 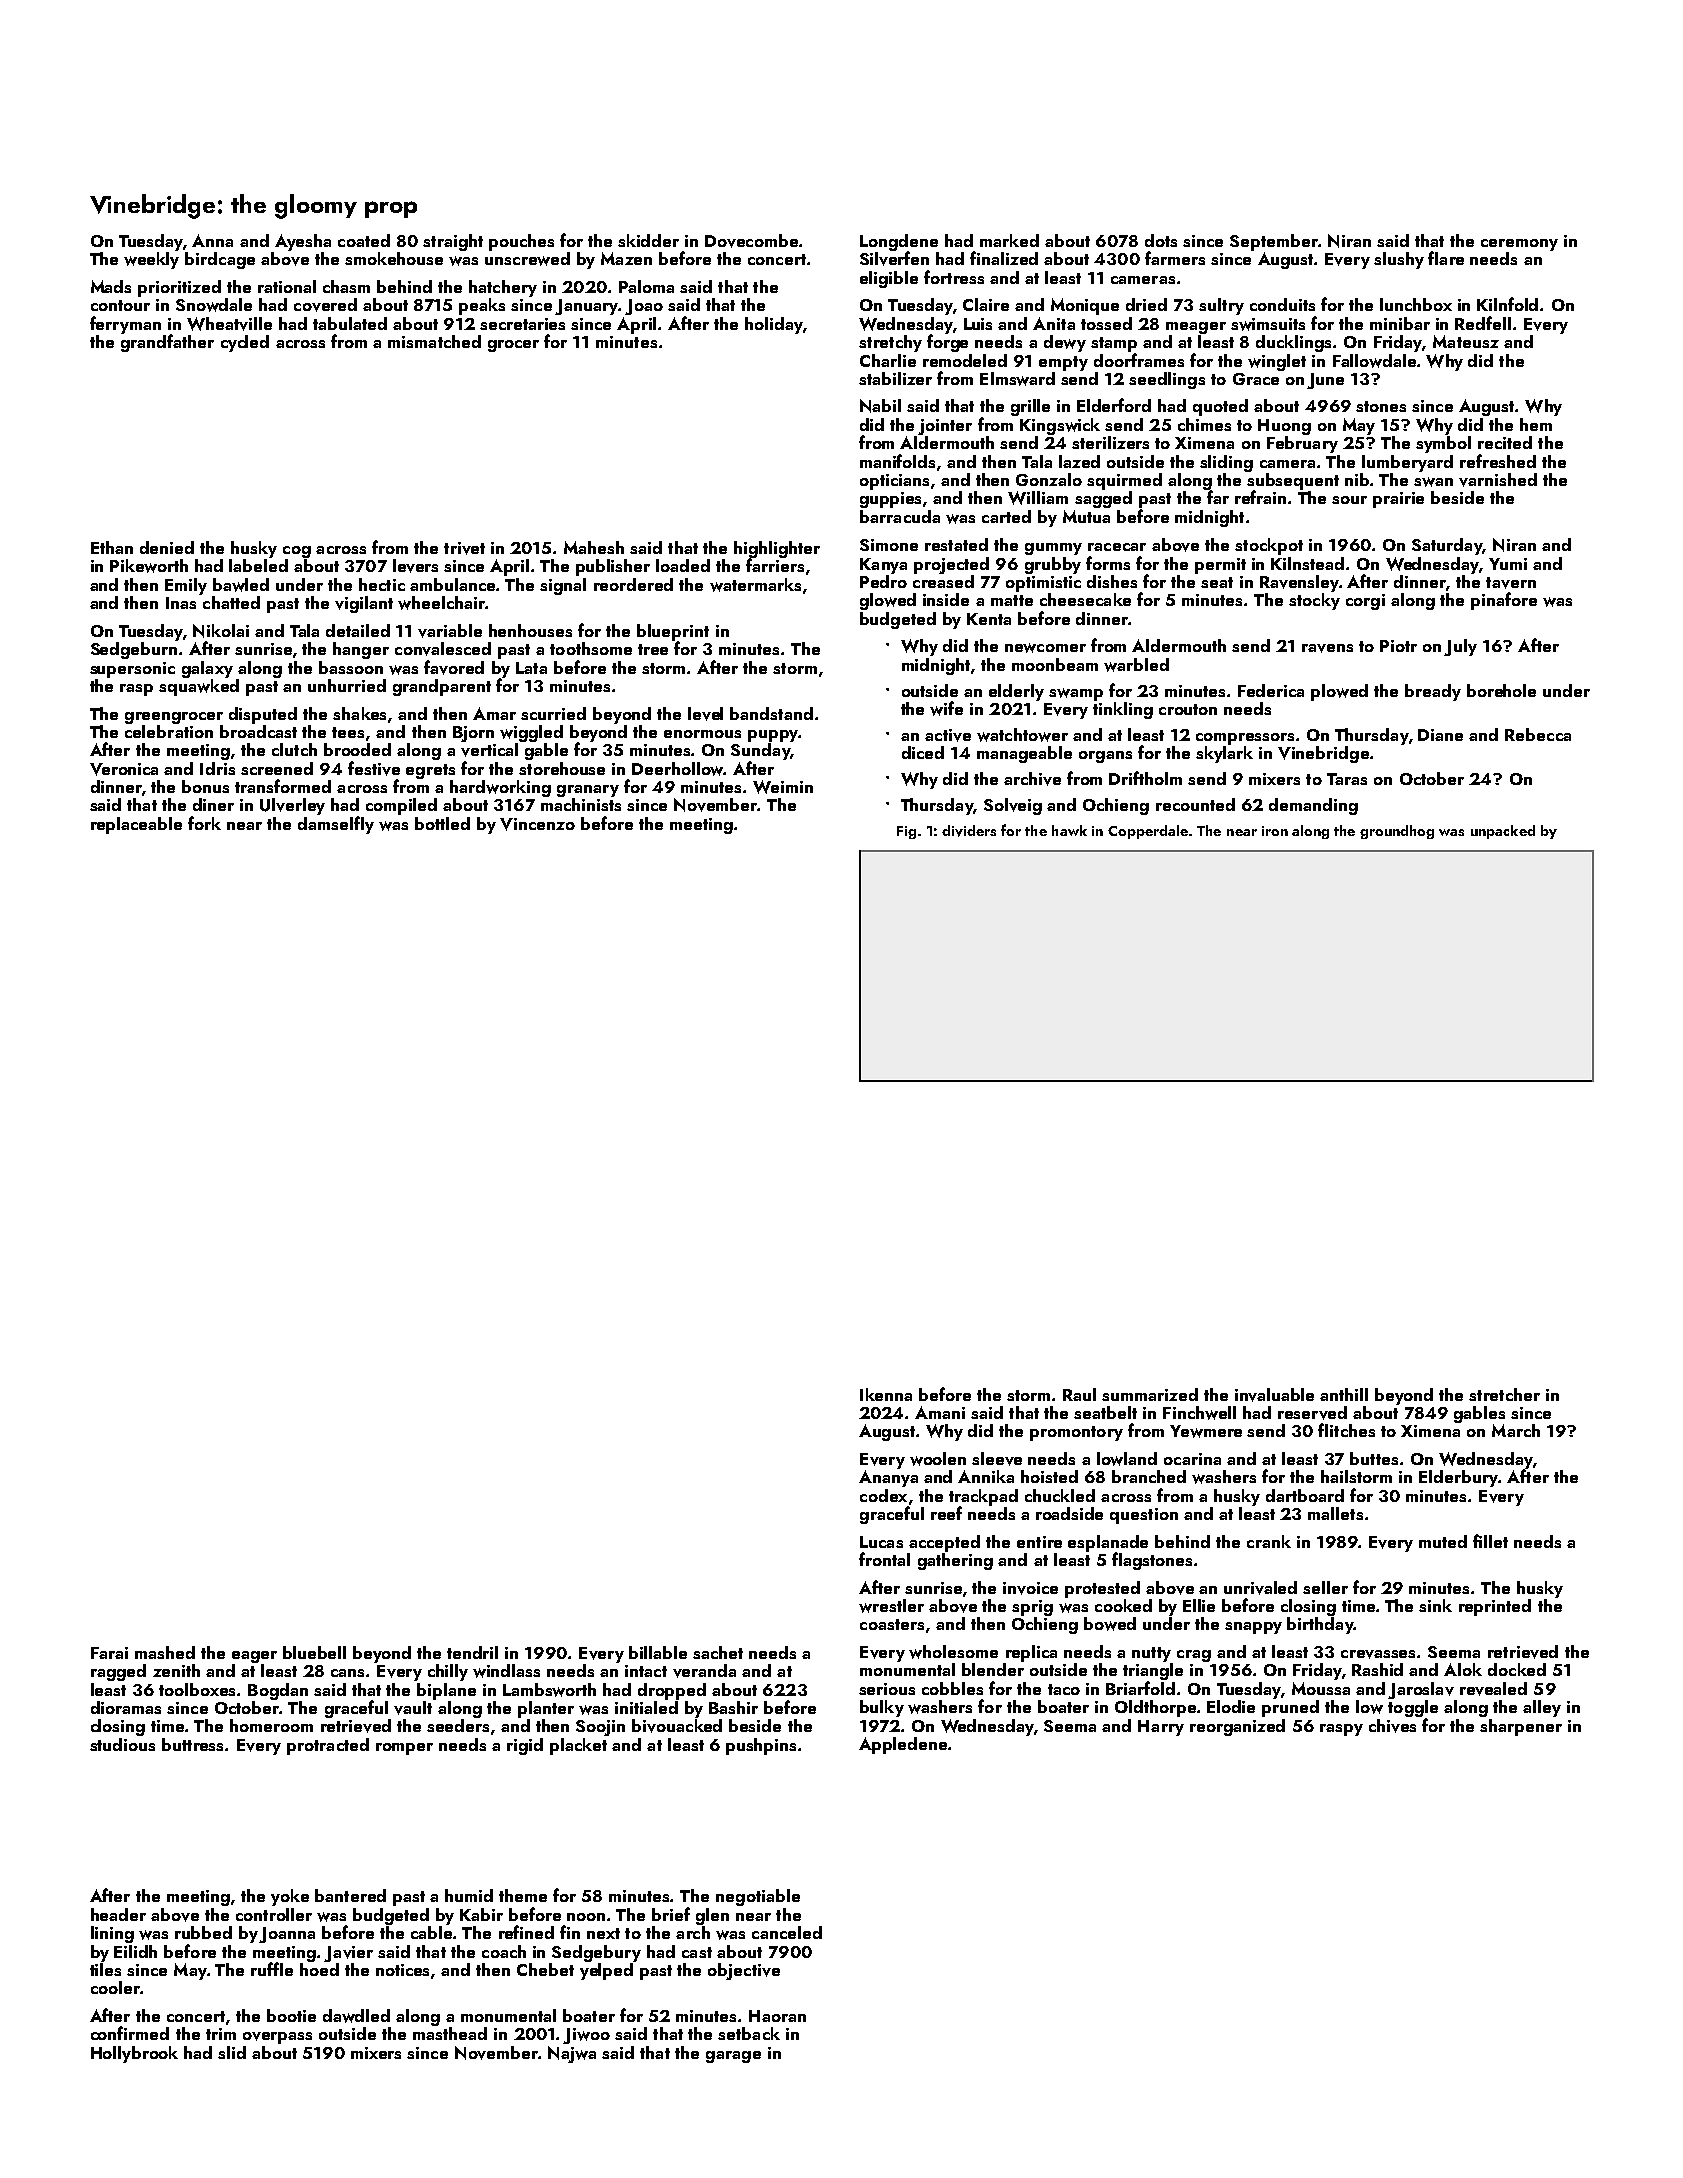 I want to click on Farai, so click(x=109, y=1653).
